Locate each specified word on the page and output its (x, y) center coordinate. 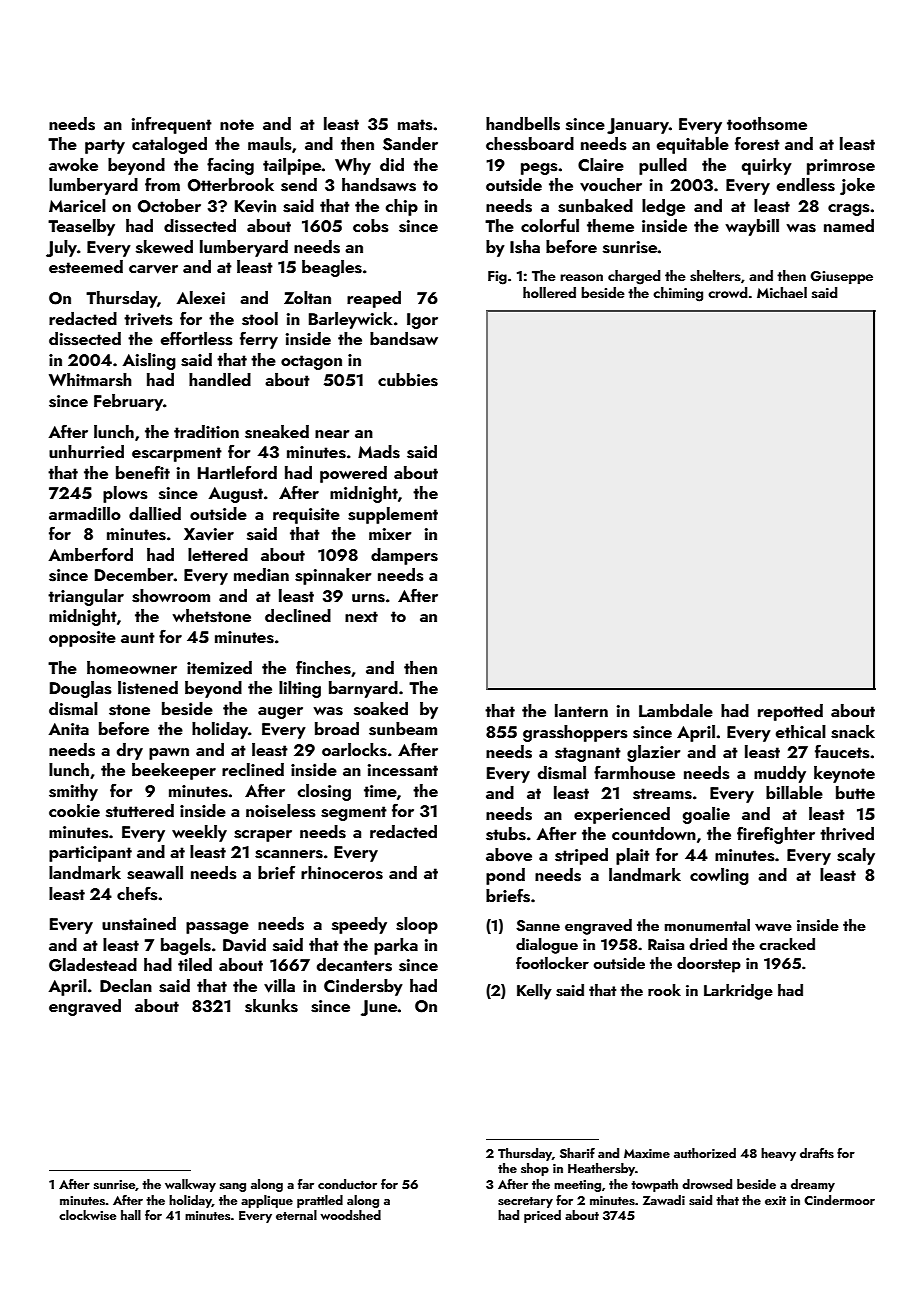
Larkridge (738, 992)
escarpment (177, 454)
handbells (523, 124)
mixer (390, 534)
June (379, 1008)
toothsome (767, 124)
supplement (393, 515)
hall (131, 1215)
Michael (782, 292)
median (261, 574)
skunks (271, 1006)
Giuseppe (841, 277)
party (105, 146)
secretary (525, 1202)
